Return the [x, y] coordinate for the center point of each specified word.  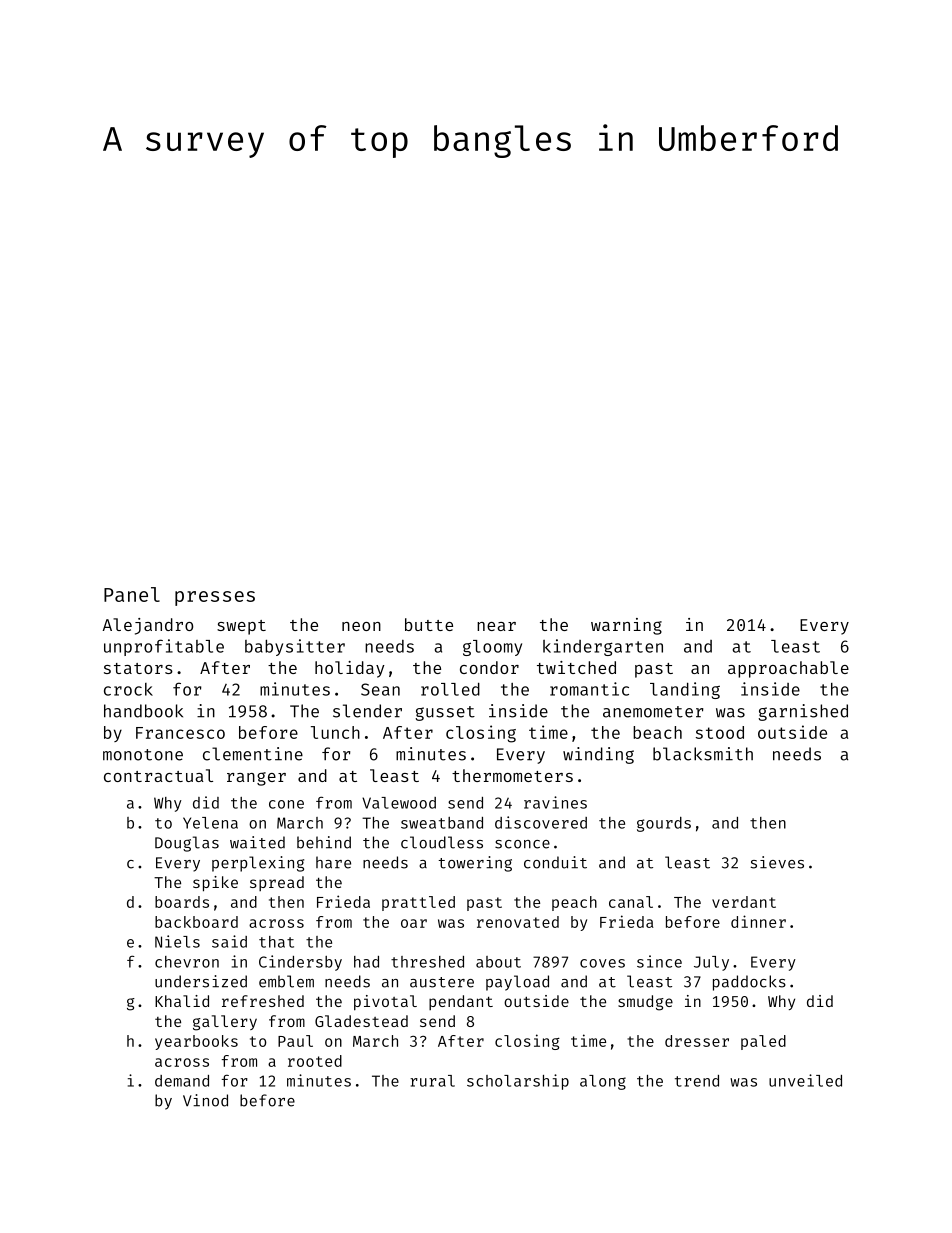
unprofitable [164, 647]
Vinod [205, 1100]
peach [574, 903]
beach [657, 732]
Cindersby [300, 963]
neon [361, 626]
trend [697, 1081]
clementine [253, 754]
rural [432, 1081]
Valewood [399, 803]
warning [626, 626]
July [711, 963]
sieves [777, 862]
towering [475, 864]
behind [324, 842]
